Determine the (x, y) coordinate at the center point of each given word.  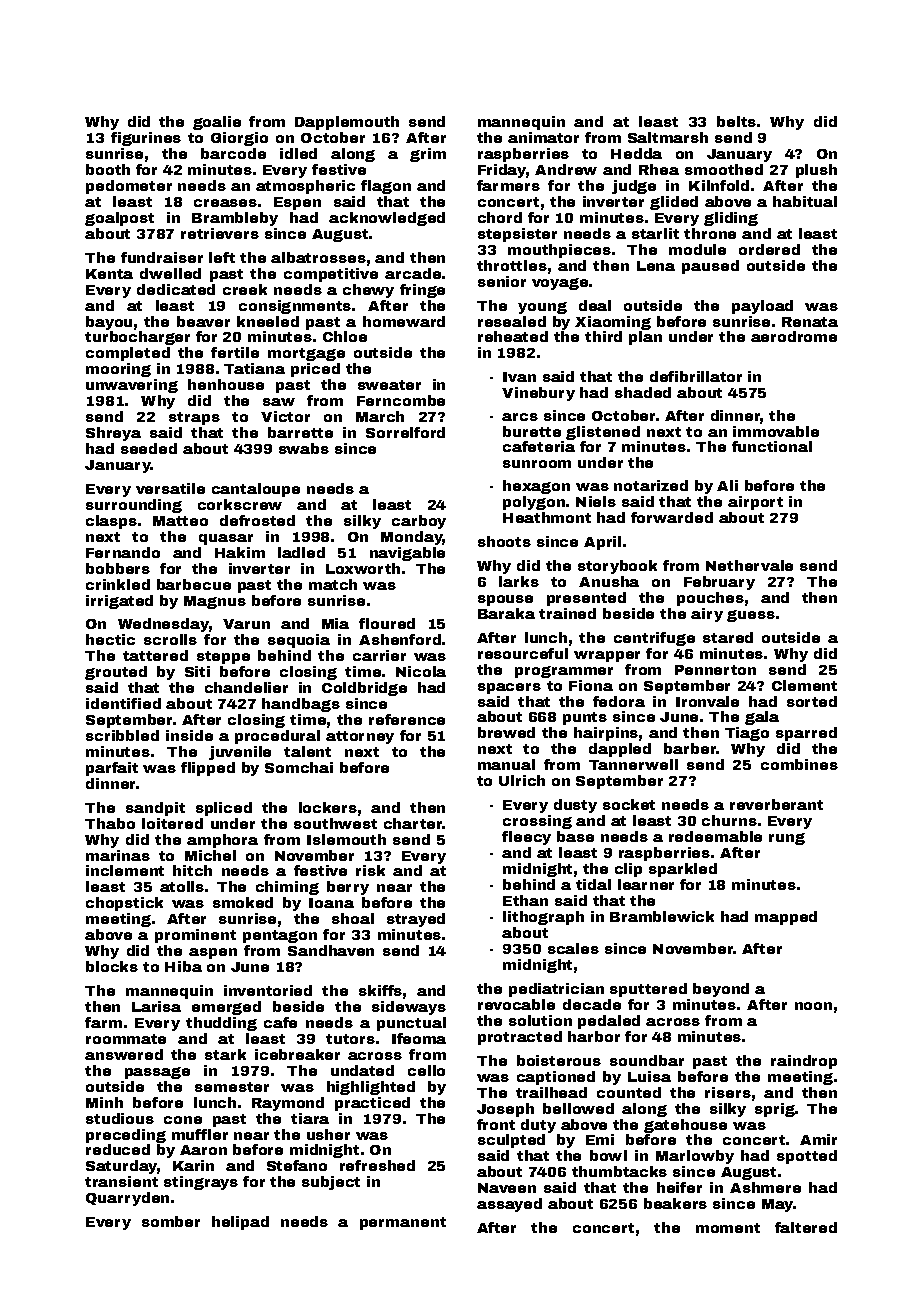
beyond (721, 990)
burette (532, 431)
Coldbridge (364, 689)
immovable (776, 431)
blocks (112, 966)
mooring (118, 370)
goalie (217, 123)
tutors (350, 1039)
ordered (769, 249)
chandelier (246, 687)
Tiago (747, 734)
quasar (226, 539)
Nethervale (749, 565)
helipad (240, 1223)
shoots (504, 541)
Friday (502, 171)
